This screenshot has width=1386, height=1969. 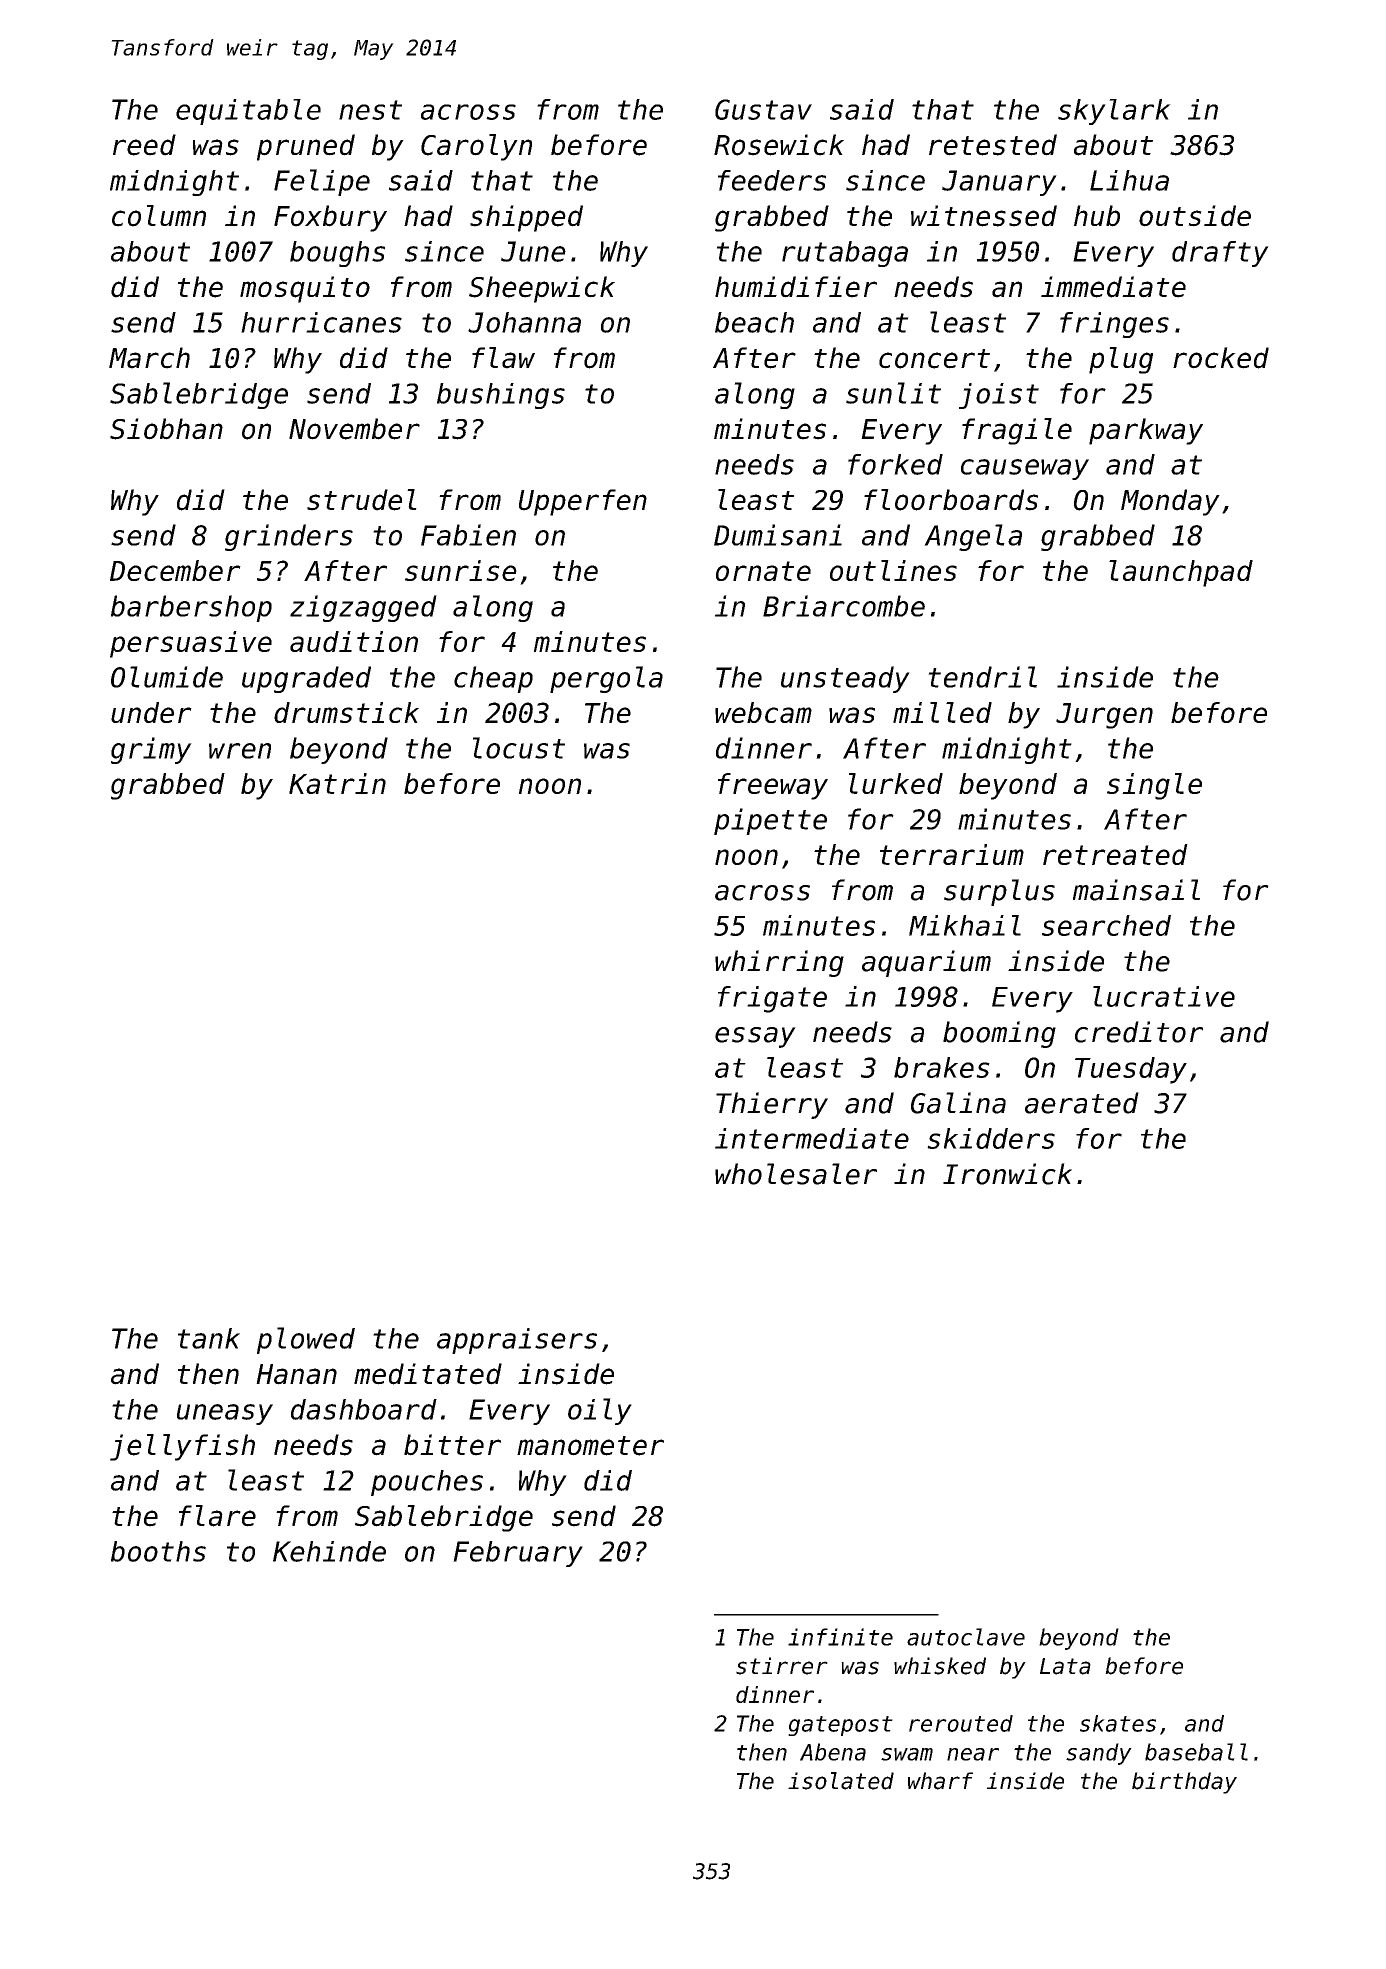 I want to click on Rosewick, so click(x=779, y=145).
